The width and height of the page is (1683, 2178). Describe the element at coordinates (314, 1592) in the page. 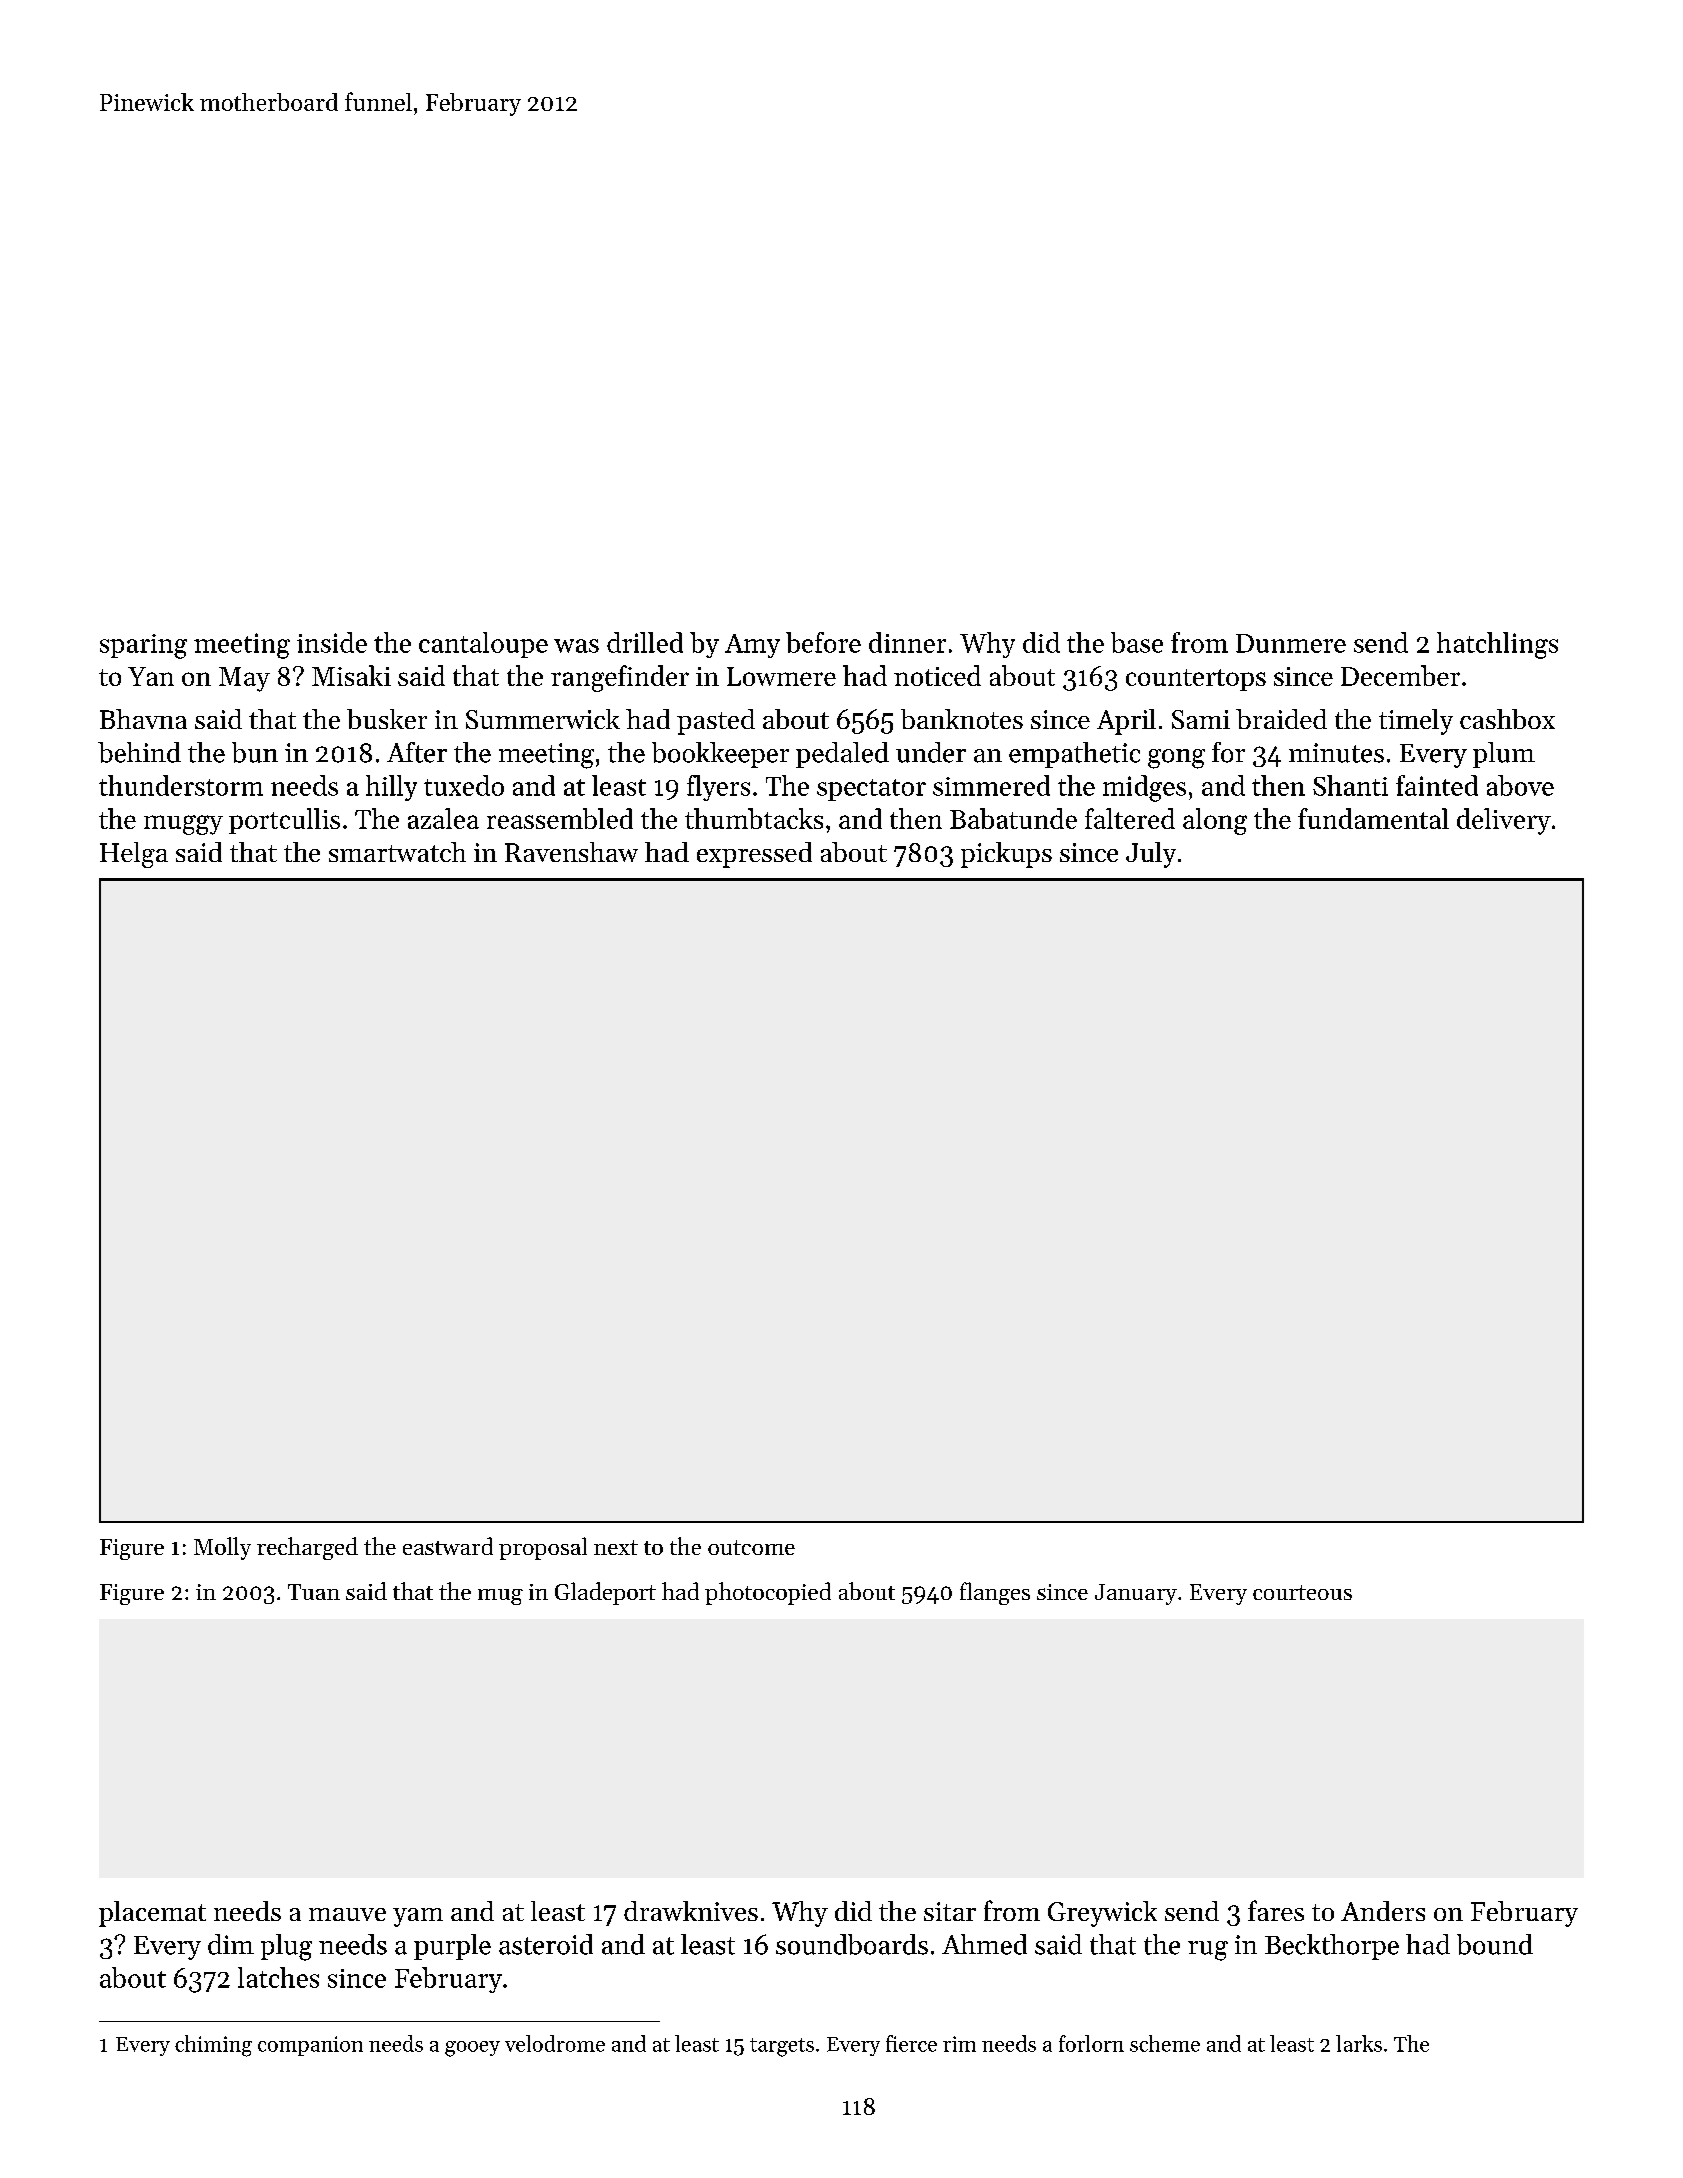

I see `Tuan` at that location.
